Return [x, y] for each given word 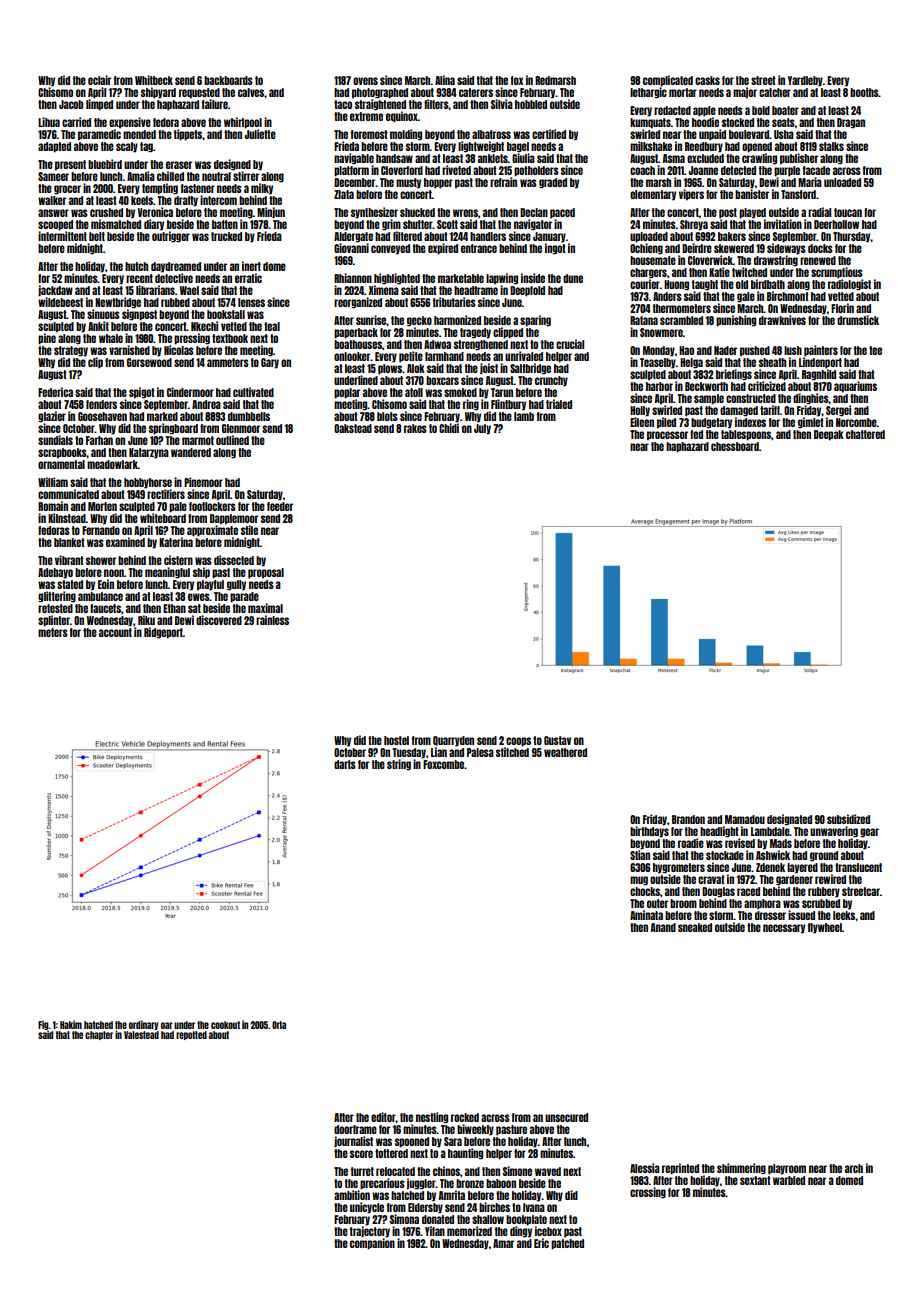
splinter [54, 621]
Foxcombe [443, 764]
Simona [404, 1219]
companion [372, 1244]
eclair [99, 80]
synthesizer [374, 213]
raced [748, 891]
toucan [848, 212]
